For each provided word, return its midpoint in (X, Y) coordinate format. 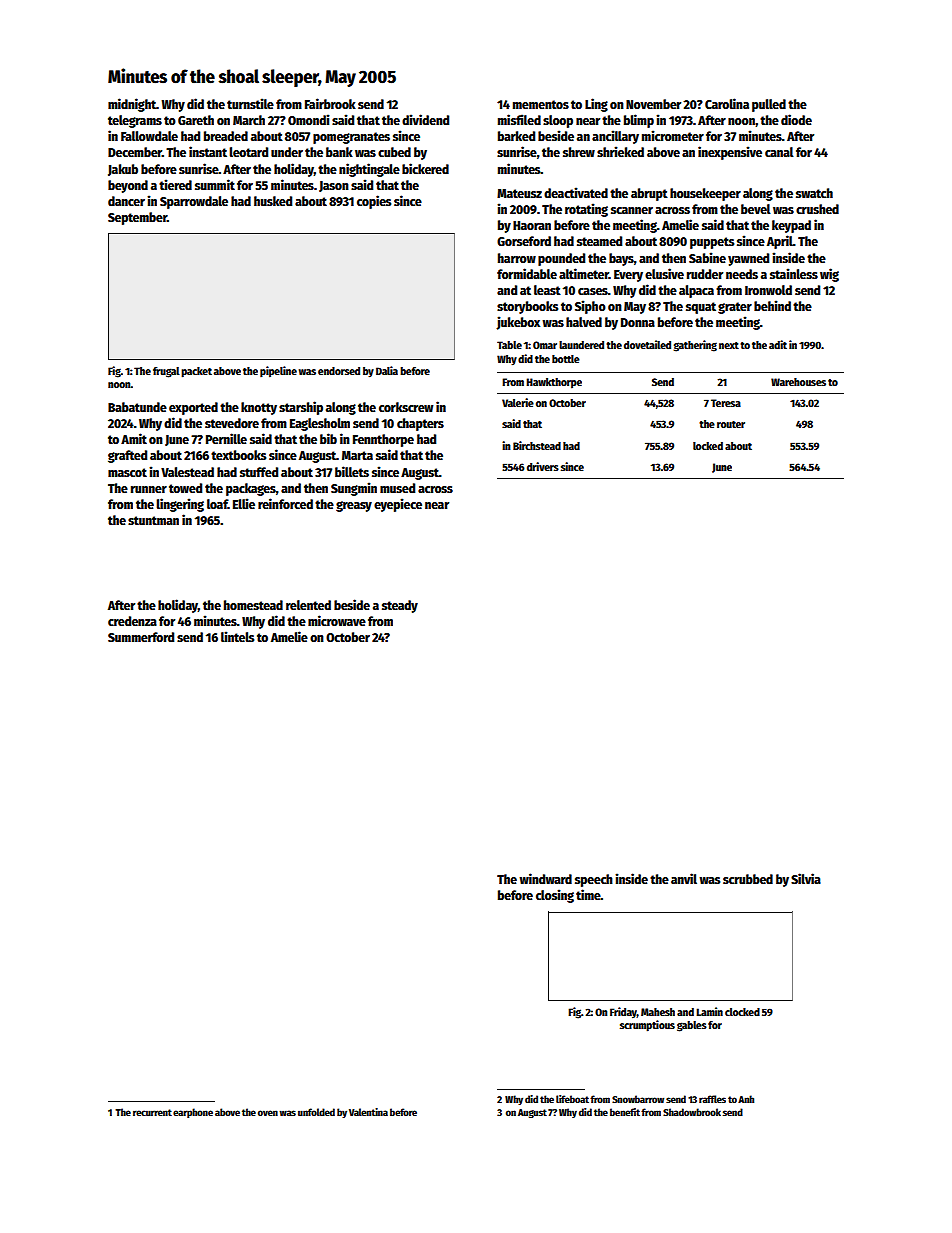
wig (829, 275)
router (731, 424)
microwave (337, 620)
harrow (517, 258)
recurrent (152, 1112)
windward (545, 878)
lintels (237, 636)
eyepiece (398, 505)
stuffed (259, 472)
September (137, 218)
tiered (175, 184)
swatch (814, 193)
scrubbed (748, 879)
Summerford (141, 637)
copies (374, 202)
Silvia (806, 878)
